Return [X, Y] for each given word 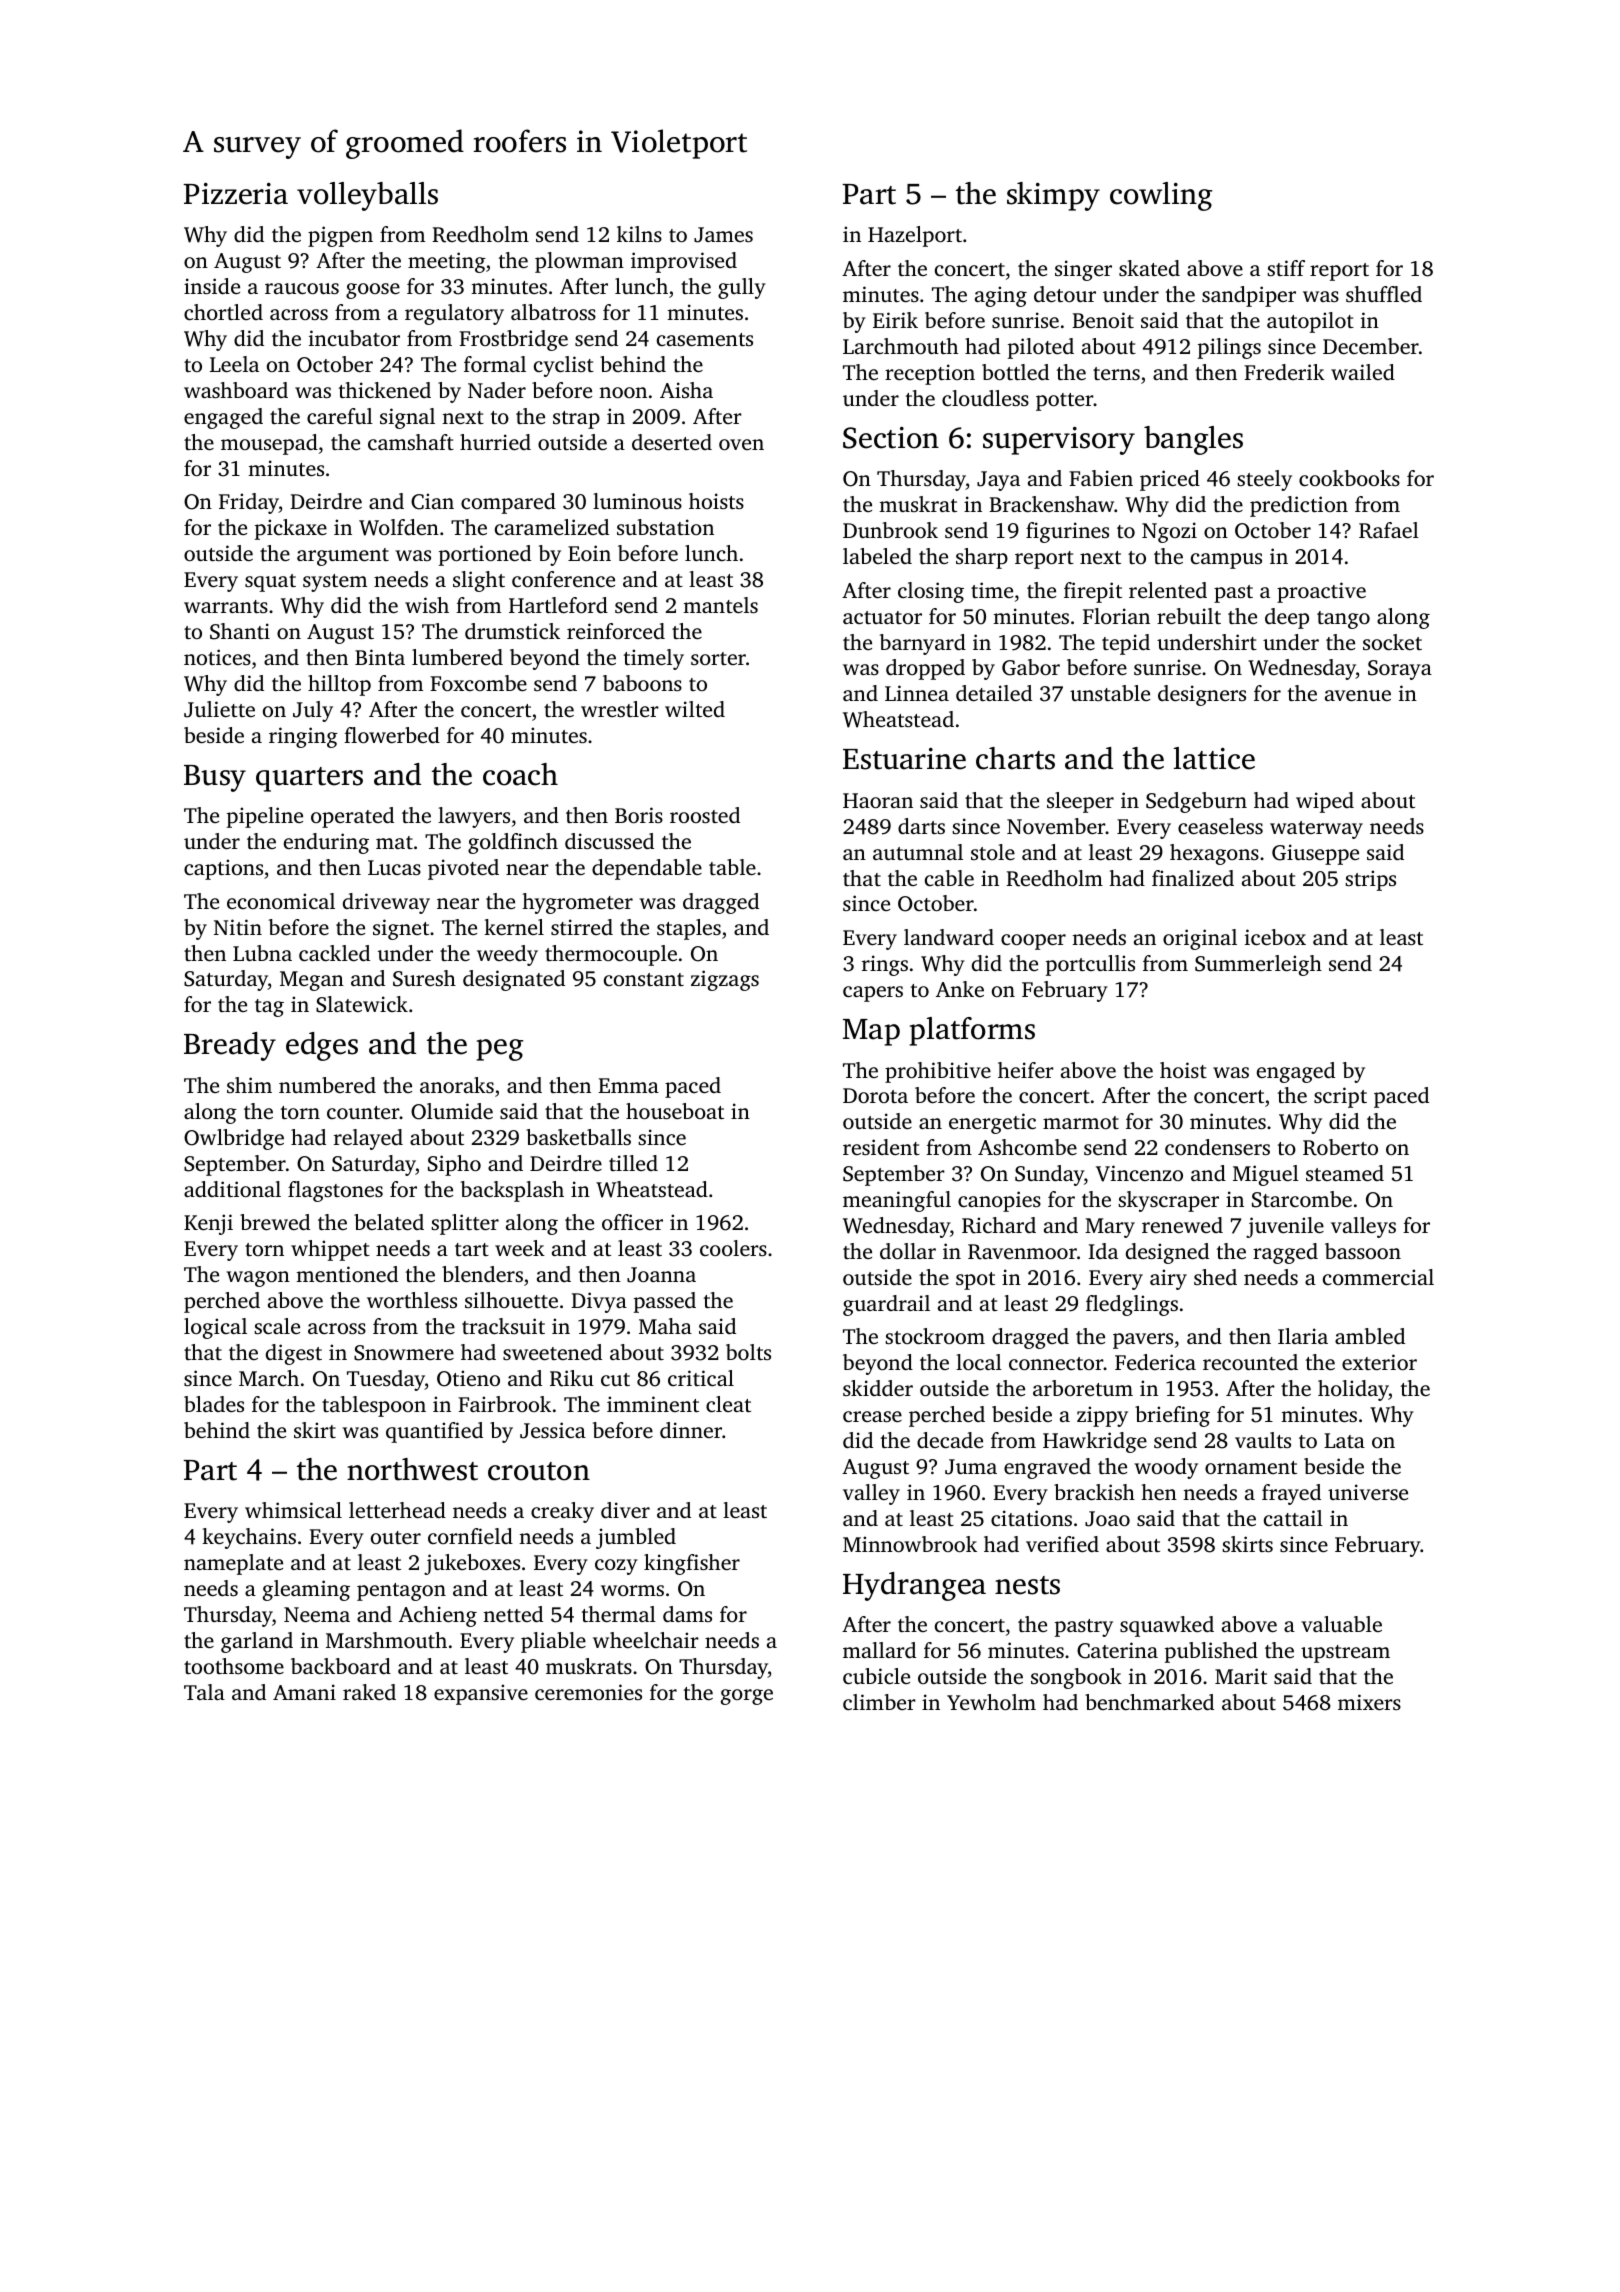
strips [1370, 880]
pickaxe [291, 529]
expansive [481, 1694]
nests [1027, 1585]
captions [223, 869]
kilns [639, 234]
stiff [1286, 268]
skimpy [1053, 196]
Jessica [553, 1430]
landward [949, 937]
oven [741, 444]
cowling [1161, 196]
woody [1166, 1468]
